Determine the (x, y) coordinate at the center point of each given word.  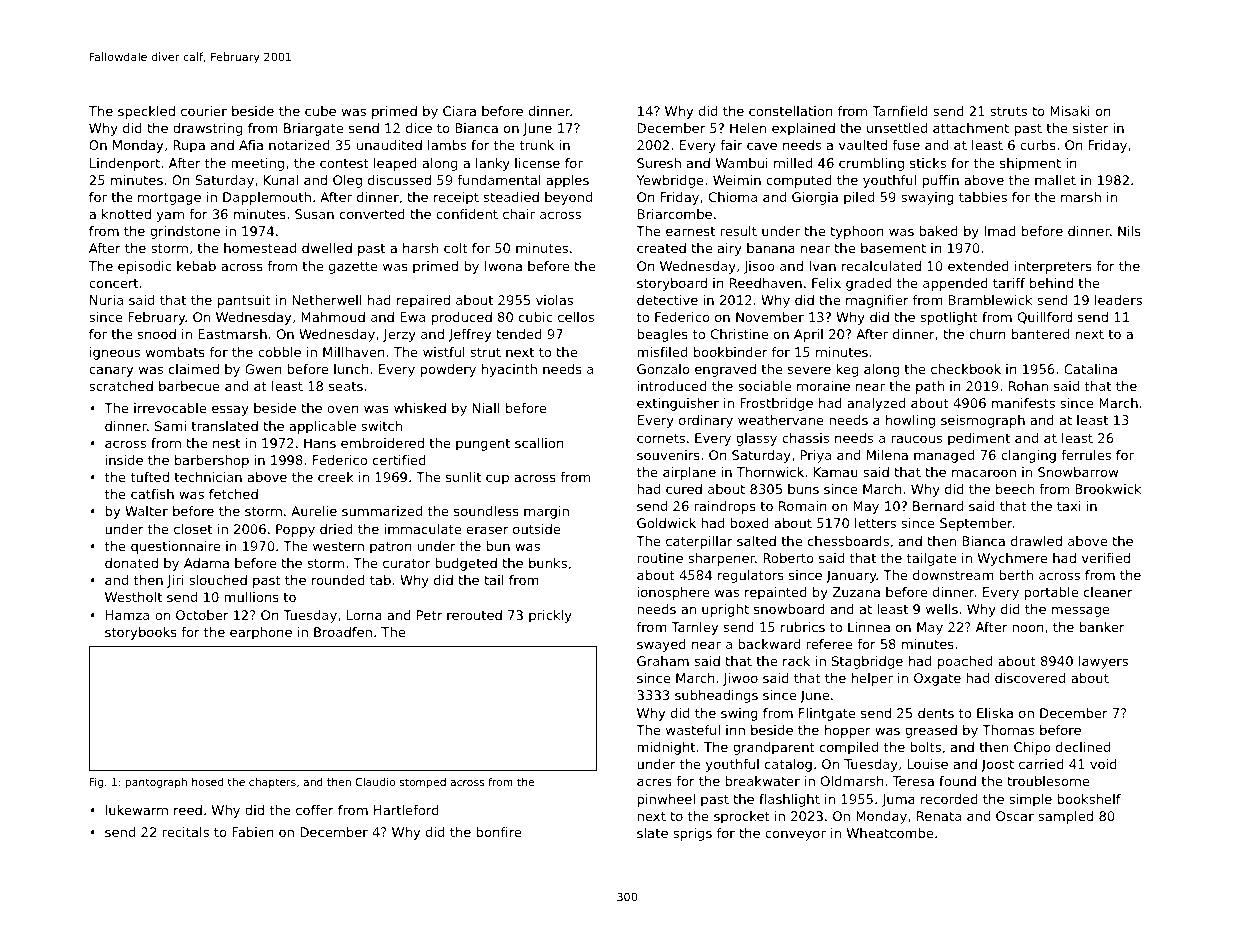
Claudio (375, 782)
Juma (898, 800)
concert (113, 283)
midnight (666, 748)
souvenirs (668, 455)
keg (847, 370)
